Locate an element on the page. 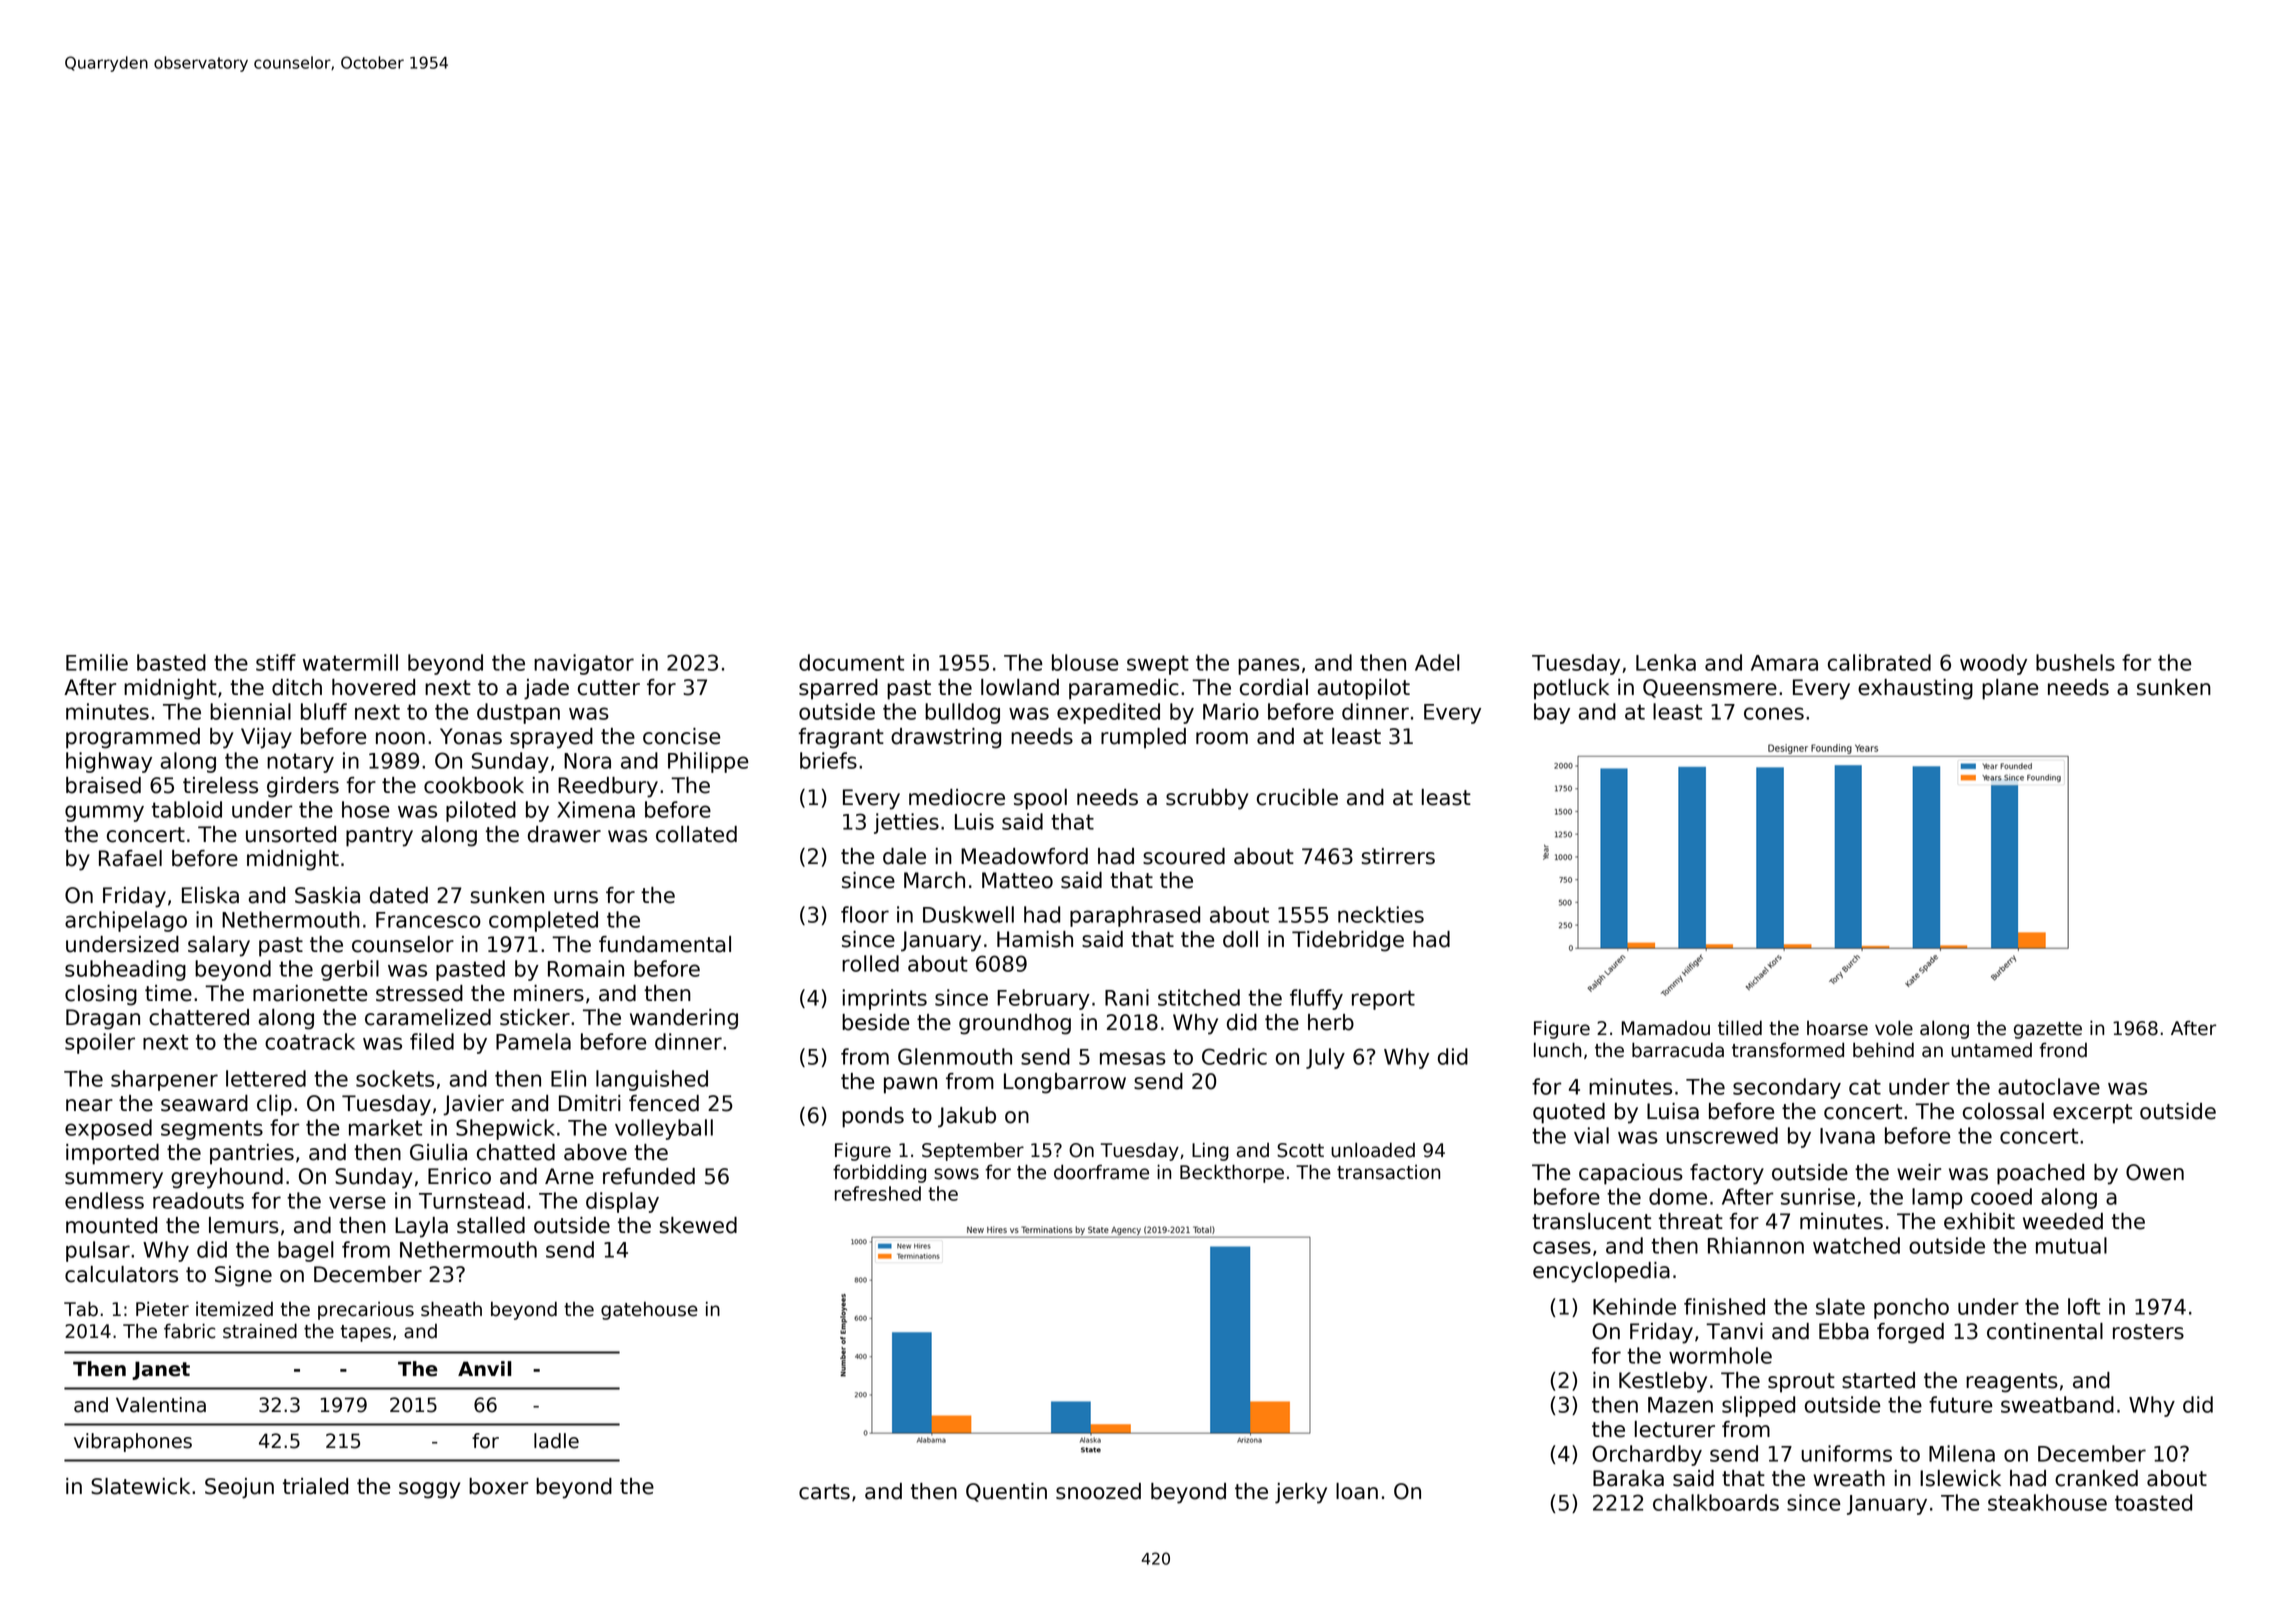 Image resolution: width=2282 pixels, height=1614 pixels. mutual is located at coordinates (2071, 1245).
